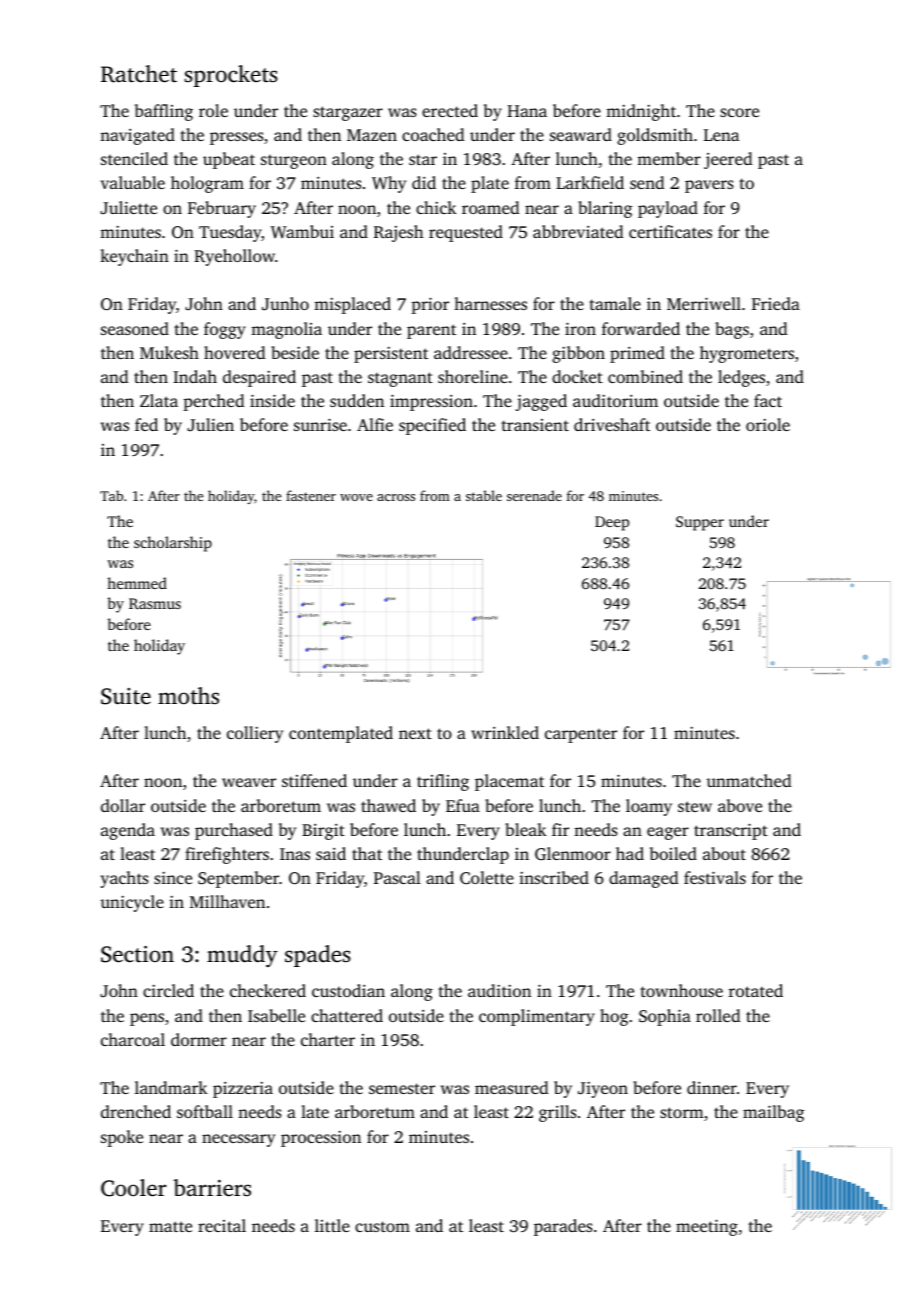 The image size is (908, 1316). Describe the element at coordinates (237, 138) in the screenshot. I see `presses` at that location.
